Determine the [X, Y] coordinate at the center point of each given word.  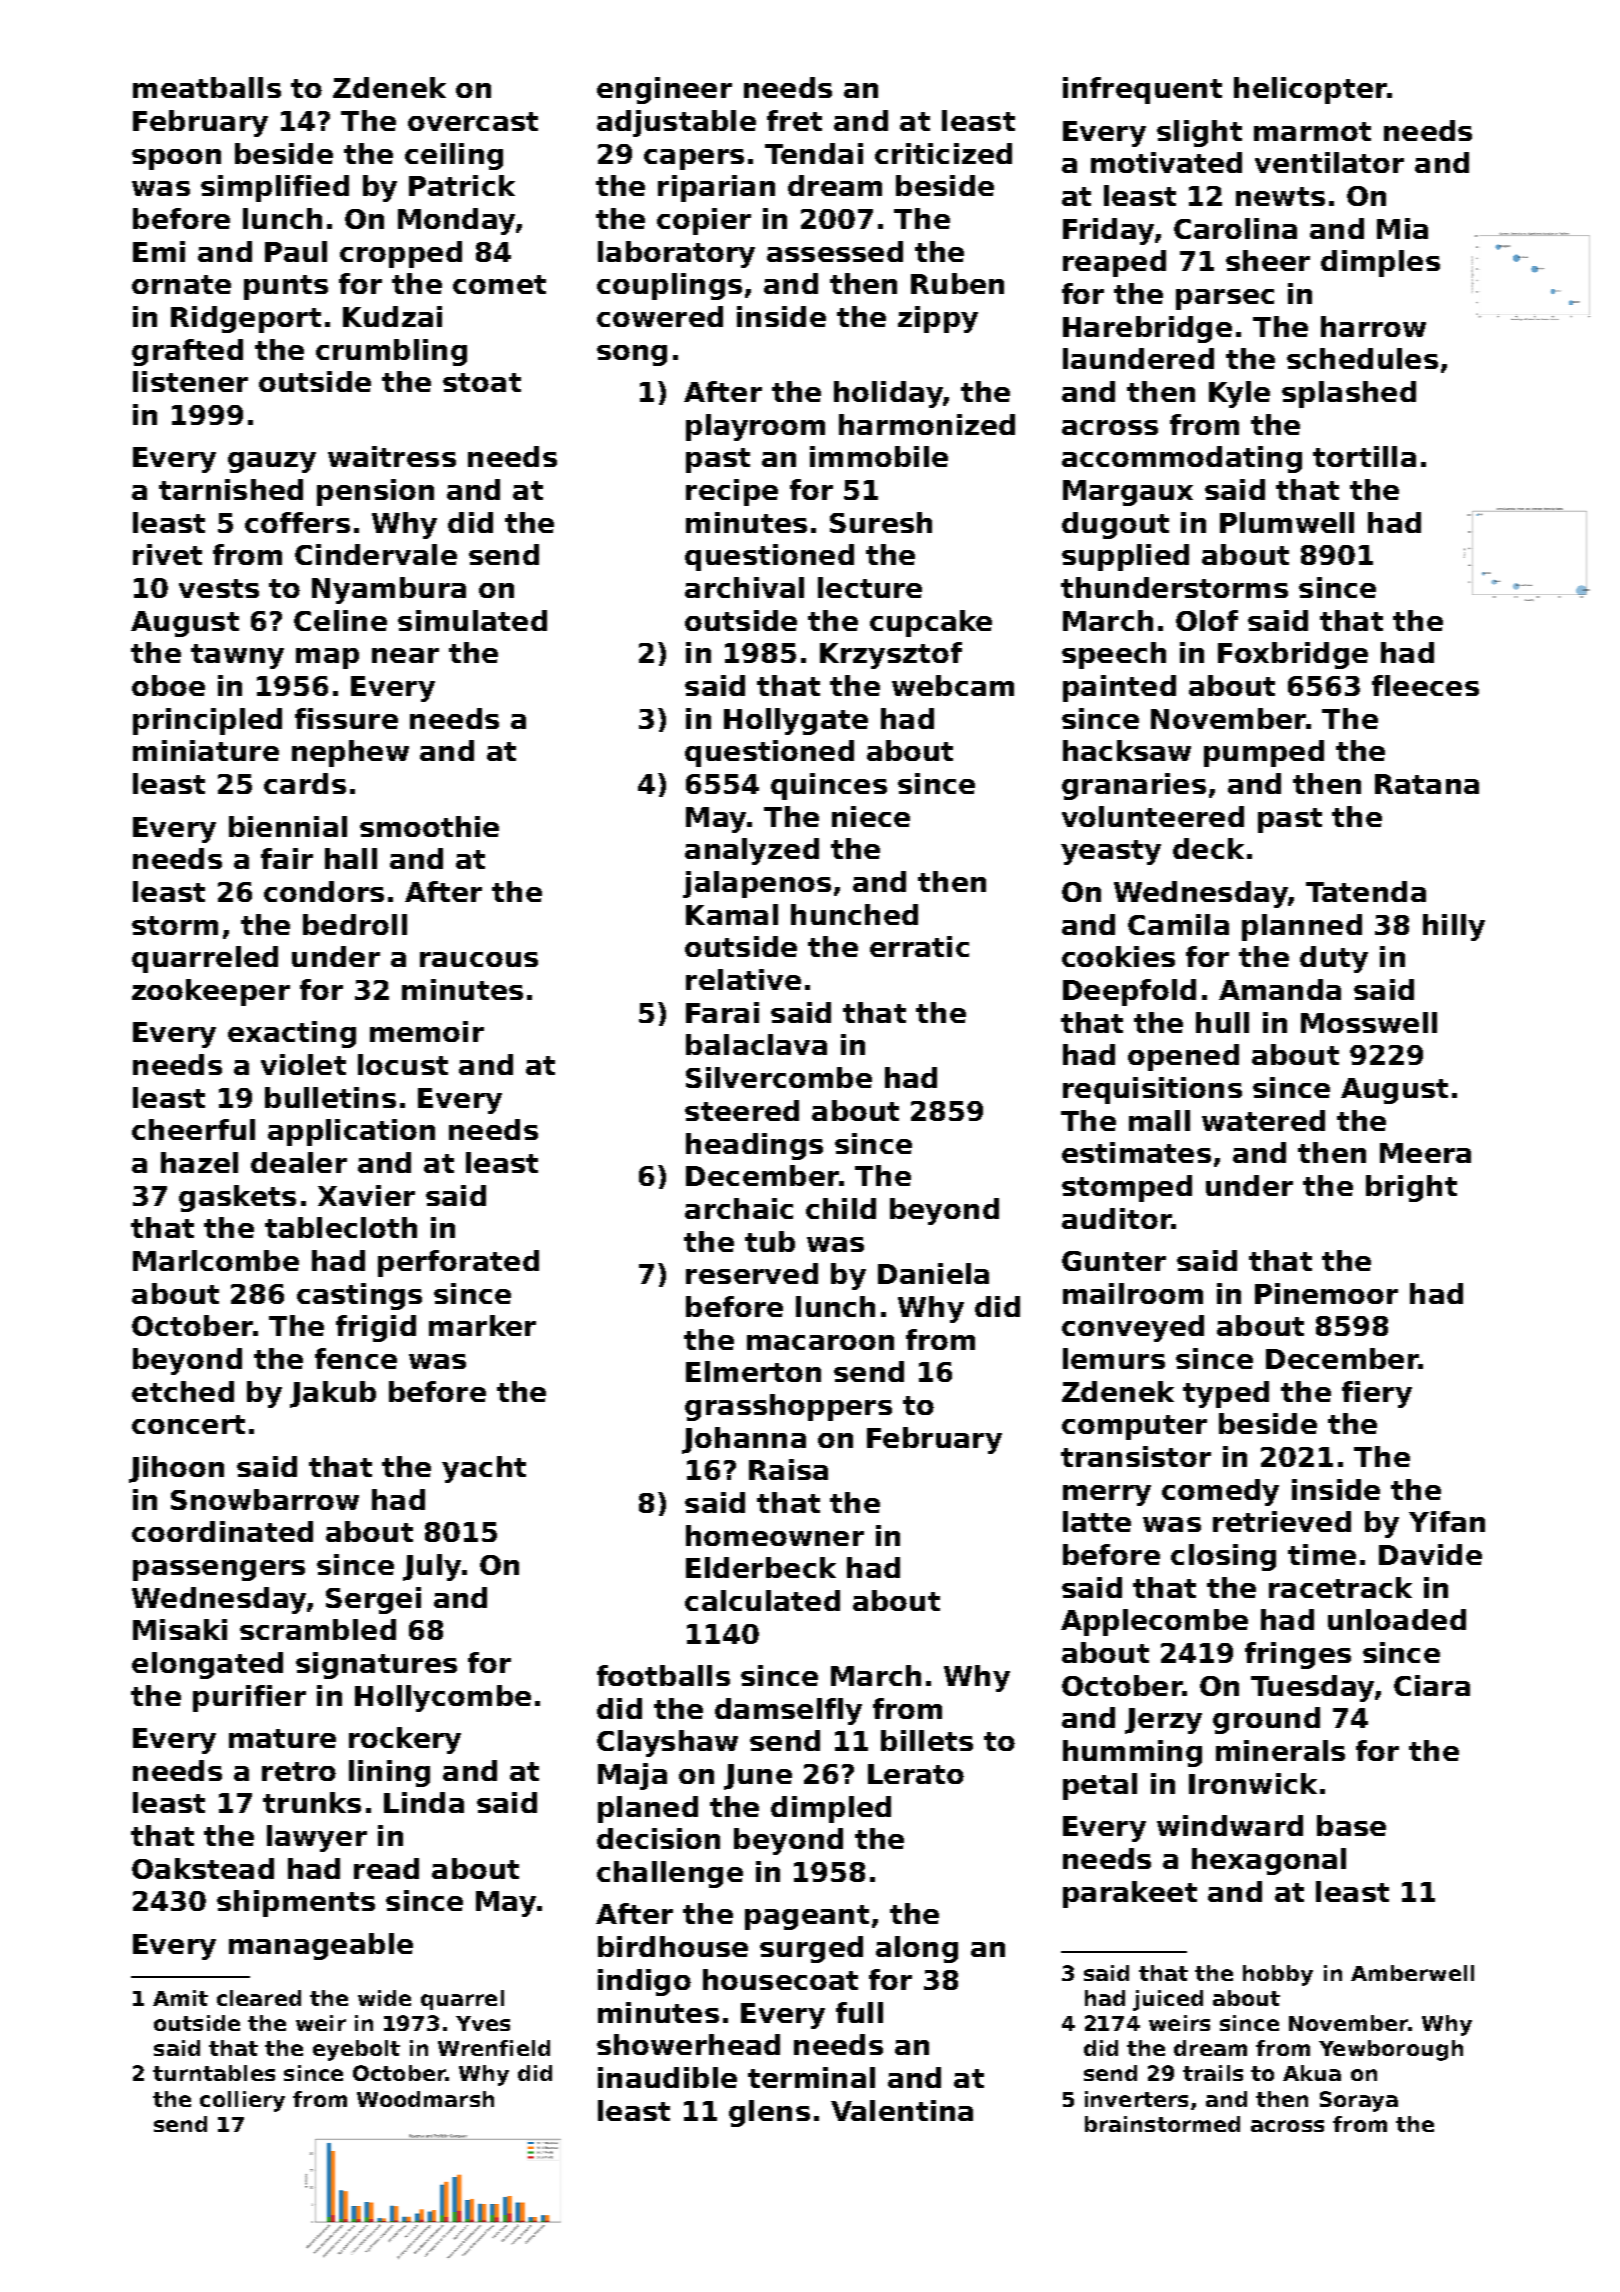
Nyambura [389, 590]
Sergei [373, 1600]
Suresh [881, 522]
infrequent [1142, 90]
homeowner [775, 1535]
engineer [664, 90]
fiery [1377, 1394]
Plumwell [1287, 522]
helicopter [1310, 90]
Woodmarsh [425, 2099]
